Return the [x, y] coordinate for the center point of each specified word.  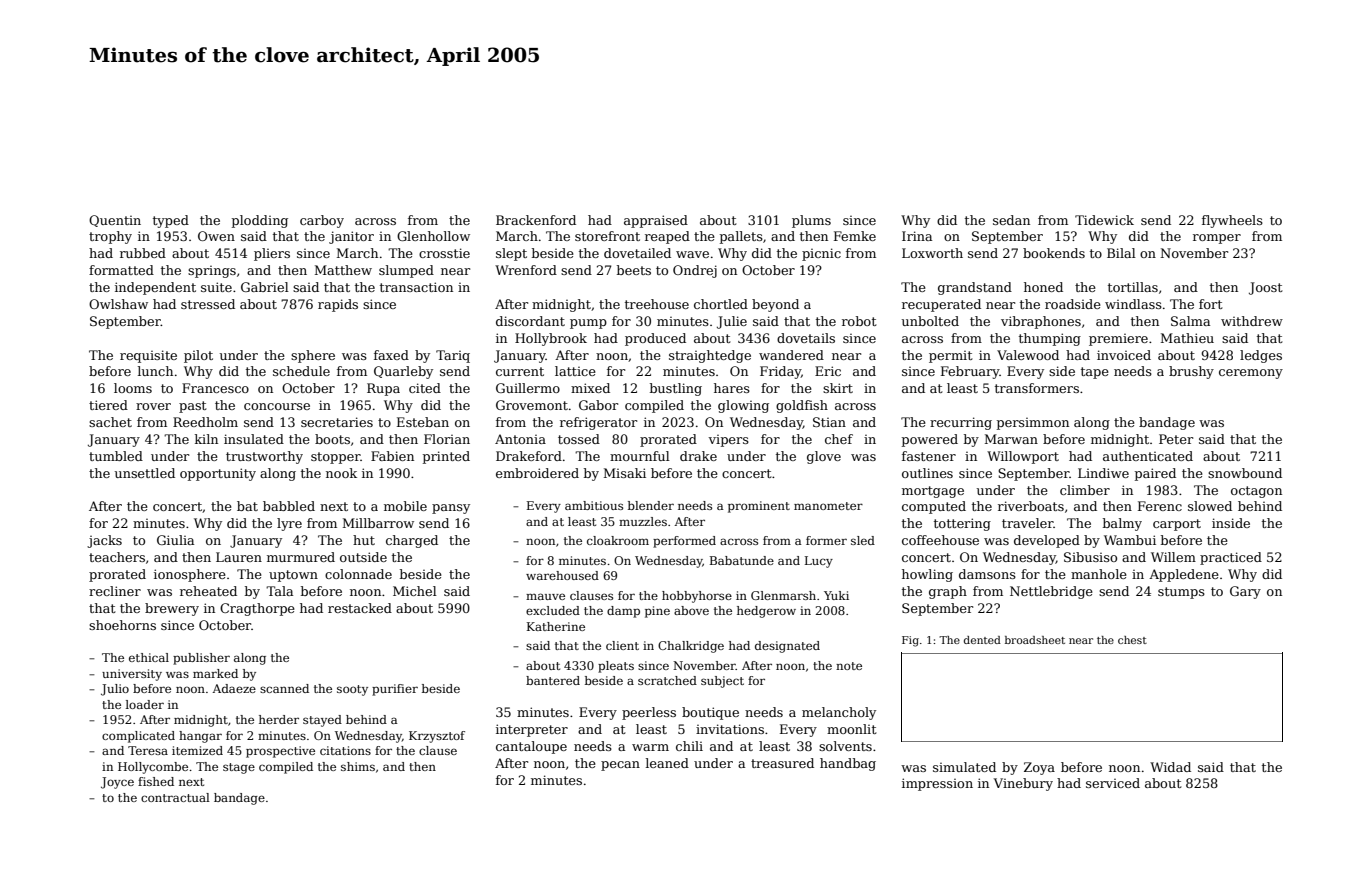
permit [951, 357]
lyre [289, 524]
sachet [110, 422]
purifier [395, 690]
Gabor [598, 405]
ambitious [594, 505]
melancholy [839, 713]
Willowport [1023, 457]
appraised [656, 221]
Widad [1170, 767]
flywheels [1232, 221]
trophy [110, 237]
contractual [175, 797]
